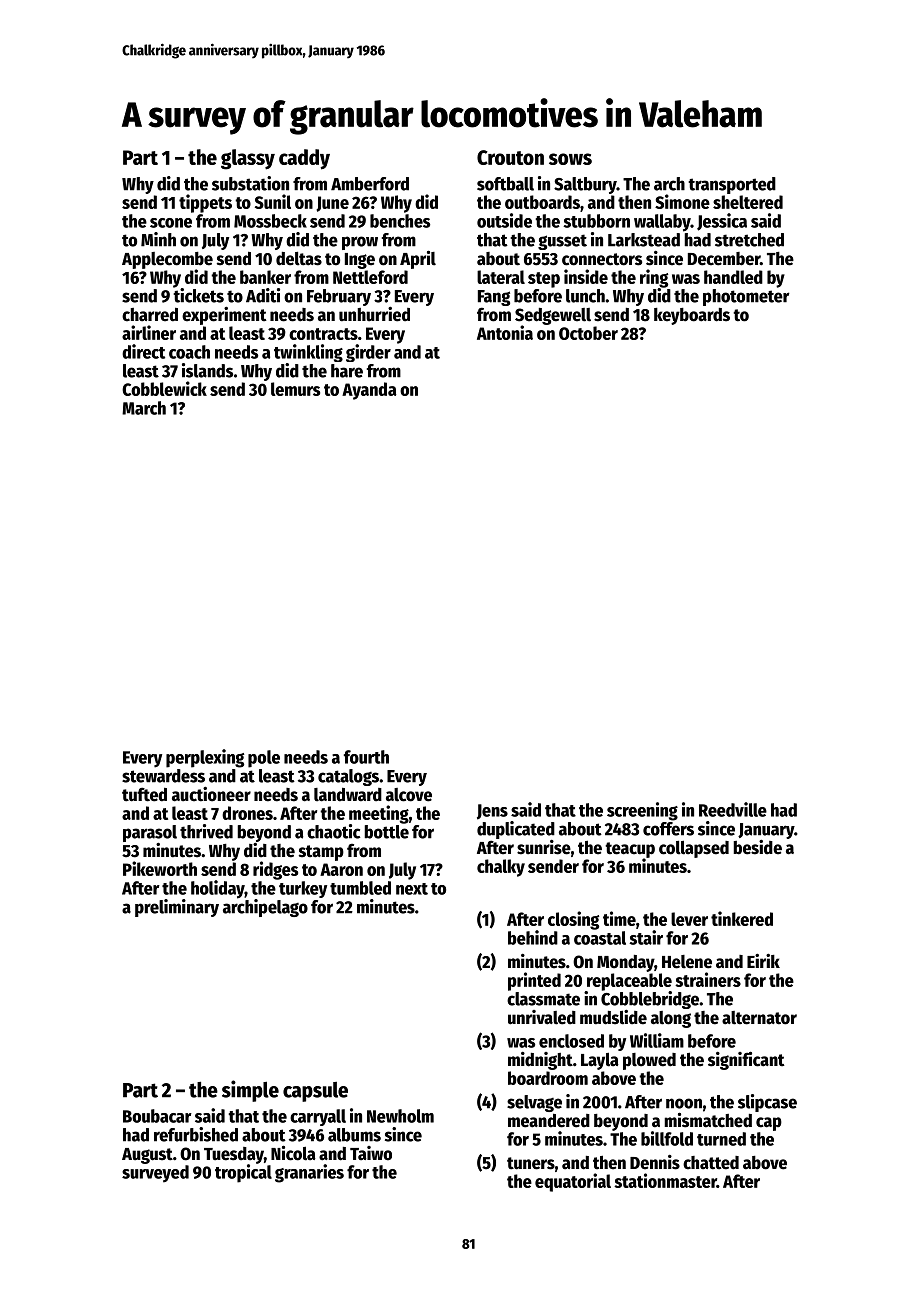  Describe the element at coordinates (692, 316) in the screenshot. I see `keyboards` at that location.
